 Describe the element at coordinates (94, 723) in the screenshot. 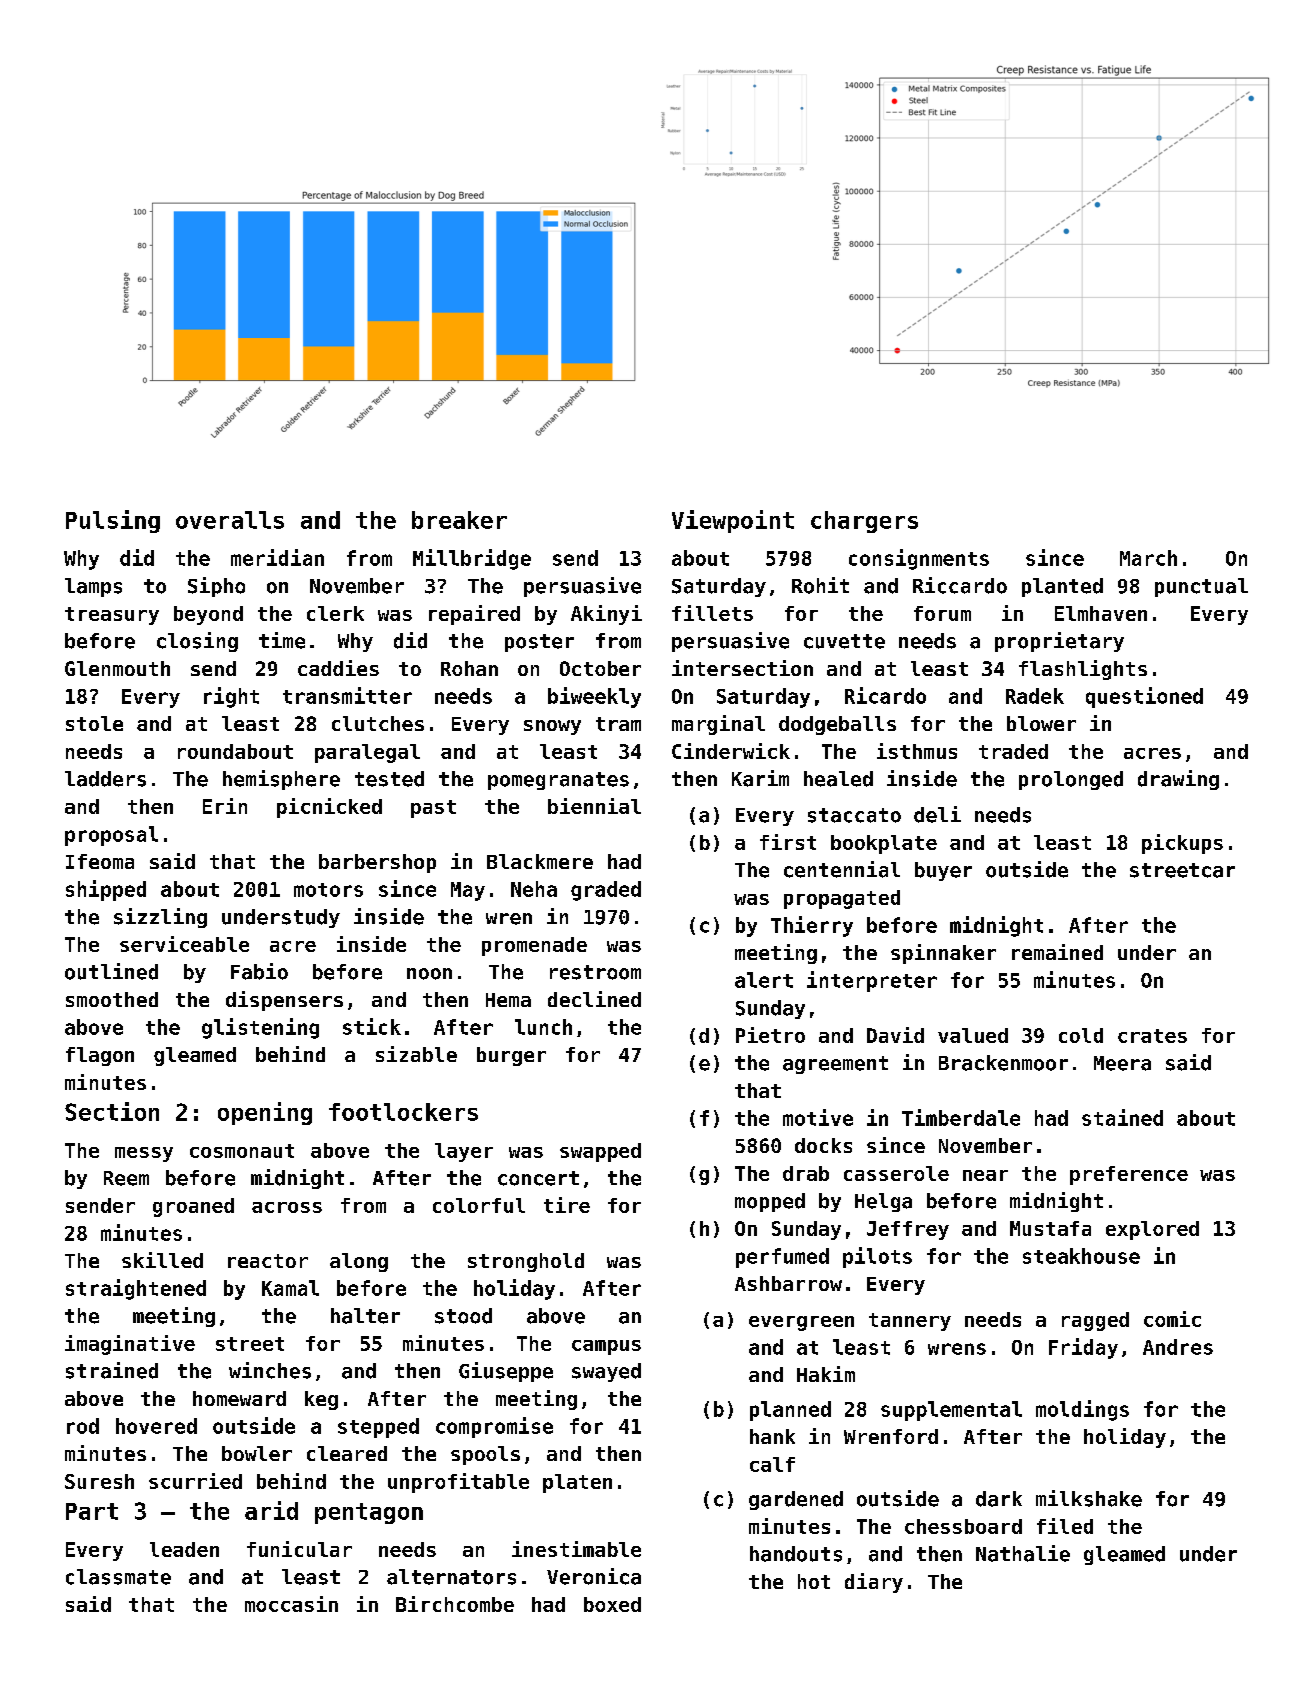

I see `stole` at that location.
